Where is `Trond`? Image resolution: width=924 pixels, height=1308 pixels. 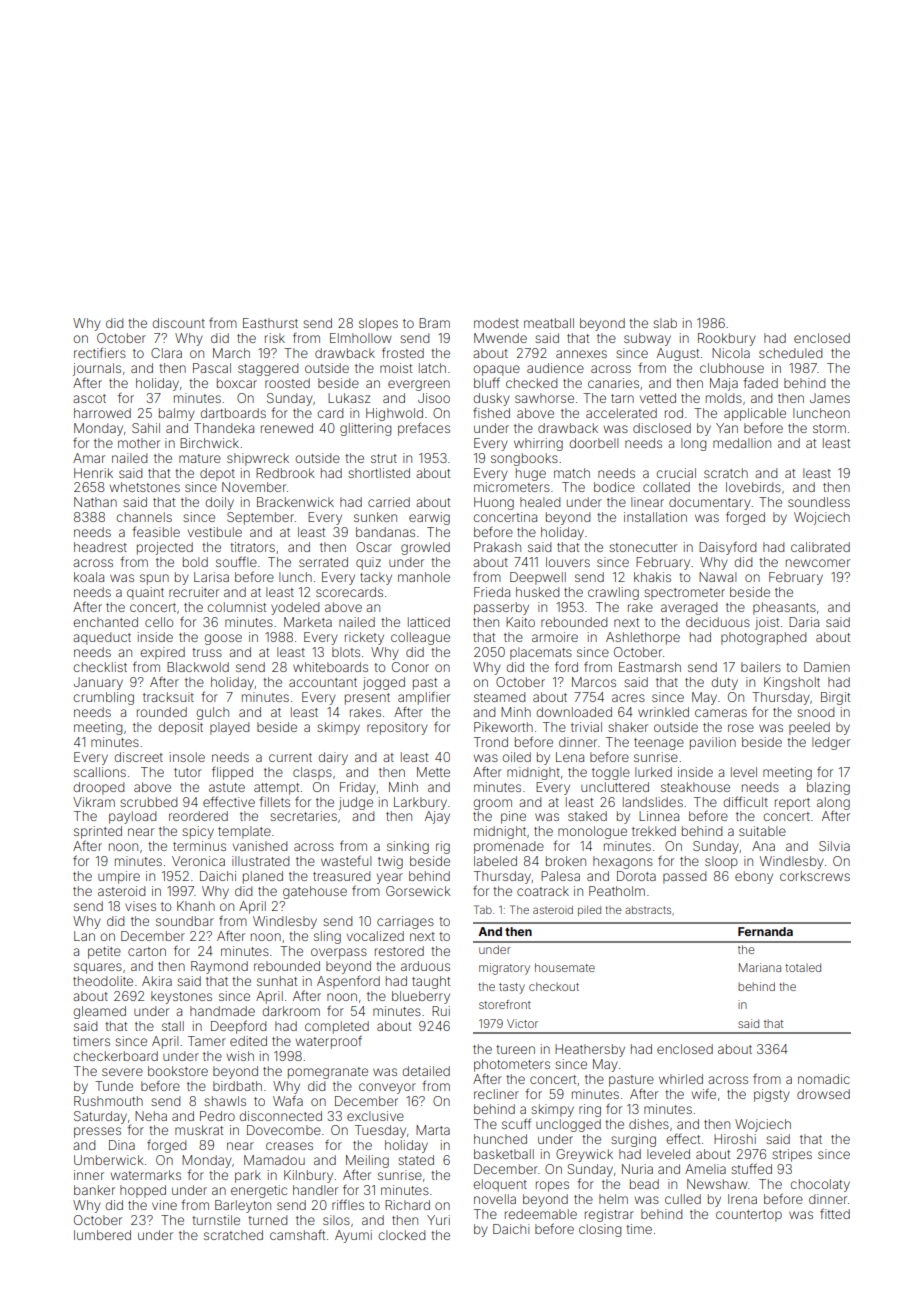 Trond is located at coordinates (491, 742).
